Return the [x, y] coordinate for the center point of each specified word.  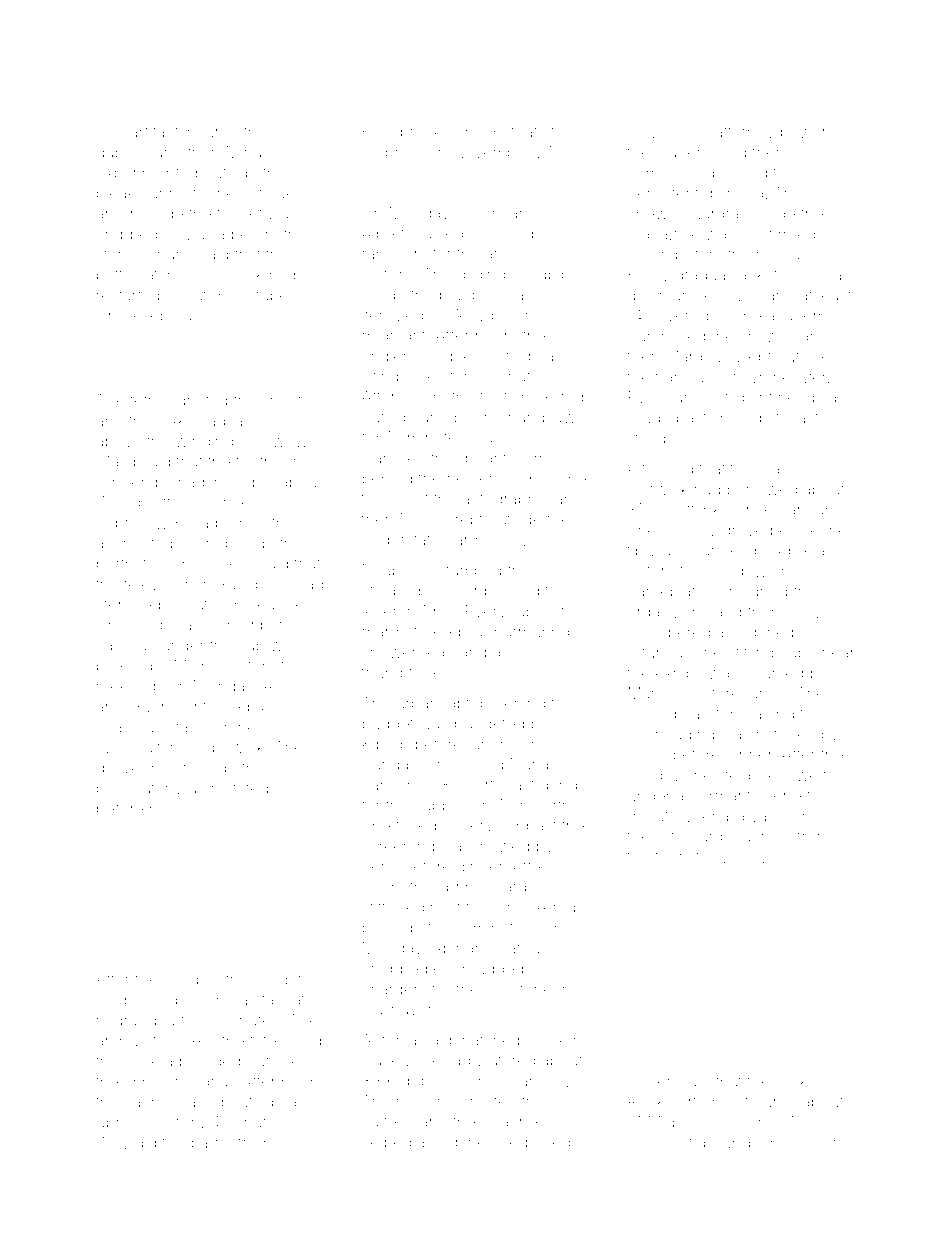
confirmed [778, 233]
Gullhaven [399, 1009]
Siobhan [392, 152]
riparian [278, 626]
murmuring [529, 634]
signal [210, 1083]
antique [268, 194]
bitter [808, 632]
